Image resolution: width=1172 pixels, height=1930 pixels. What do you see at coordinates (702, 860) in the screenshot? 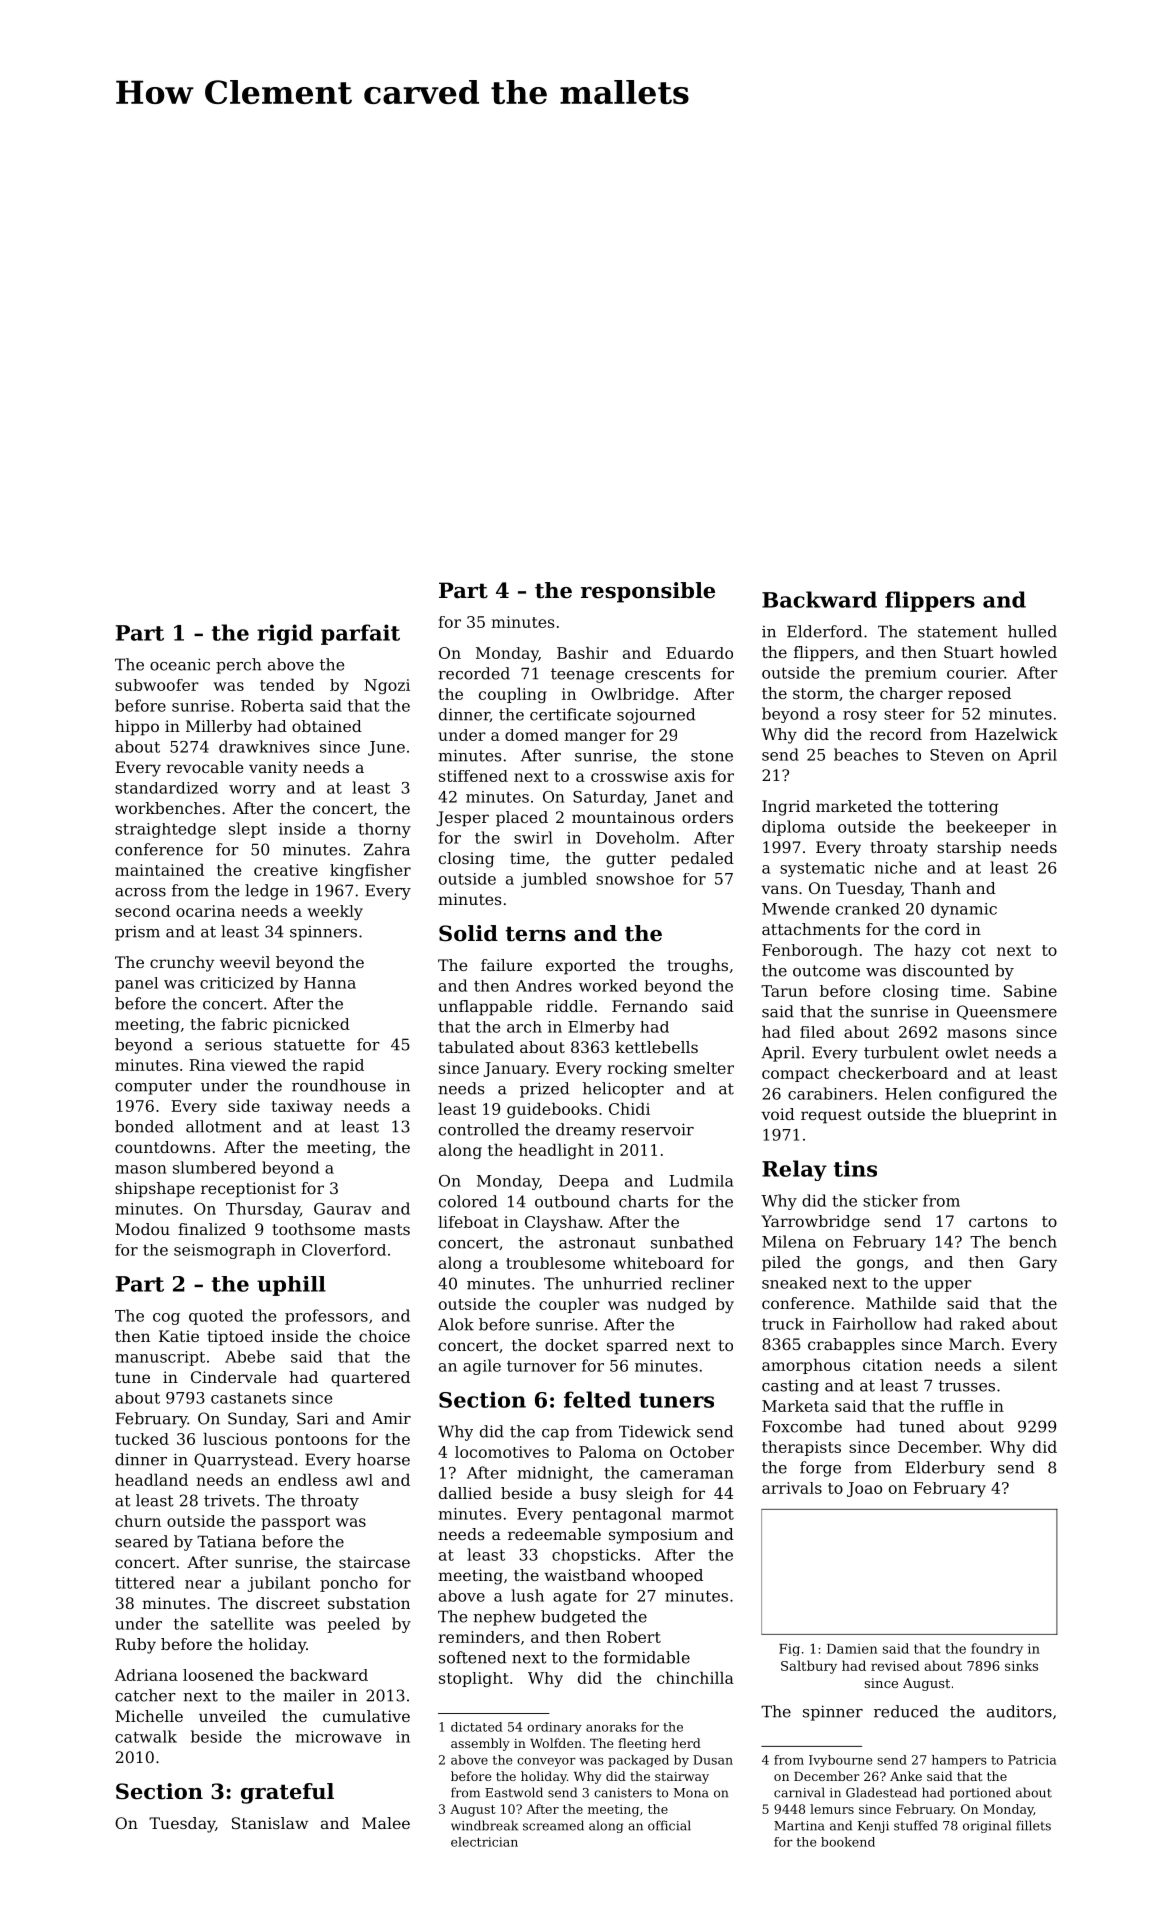
I see `pedaled` at bounding box center [702, 860].
